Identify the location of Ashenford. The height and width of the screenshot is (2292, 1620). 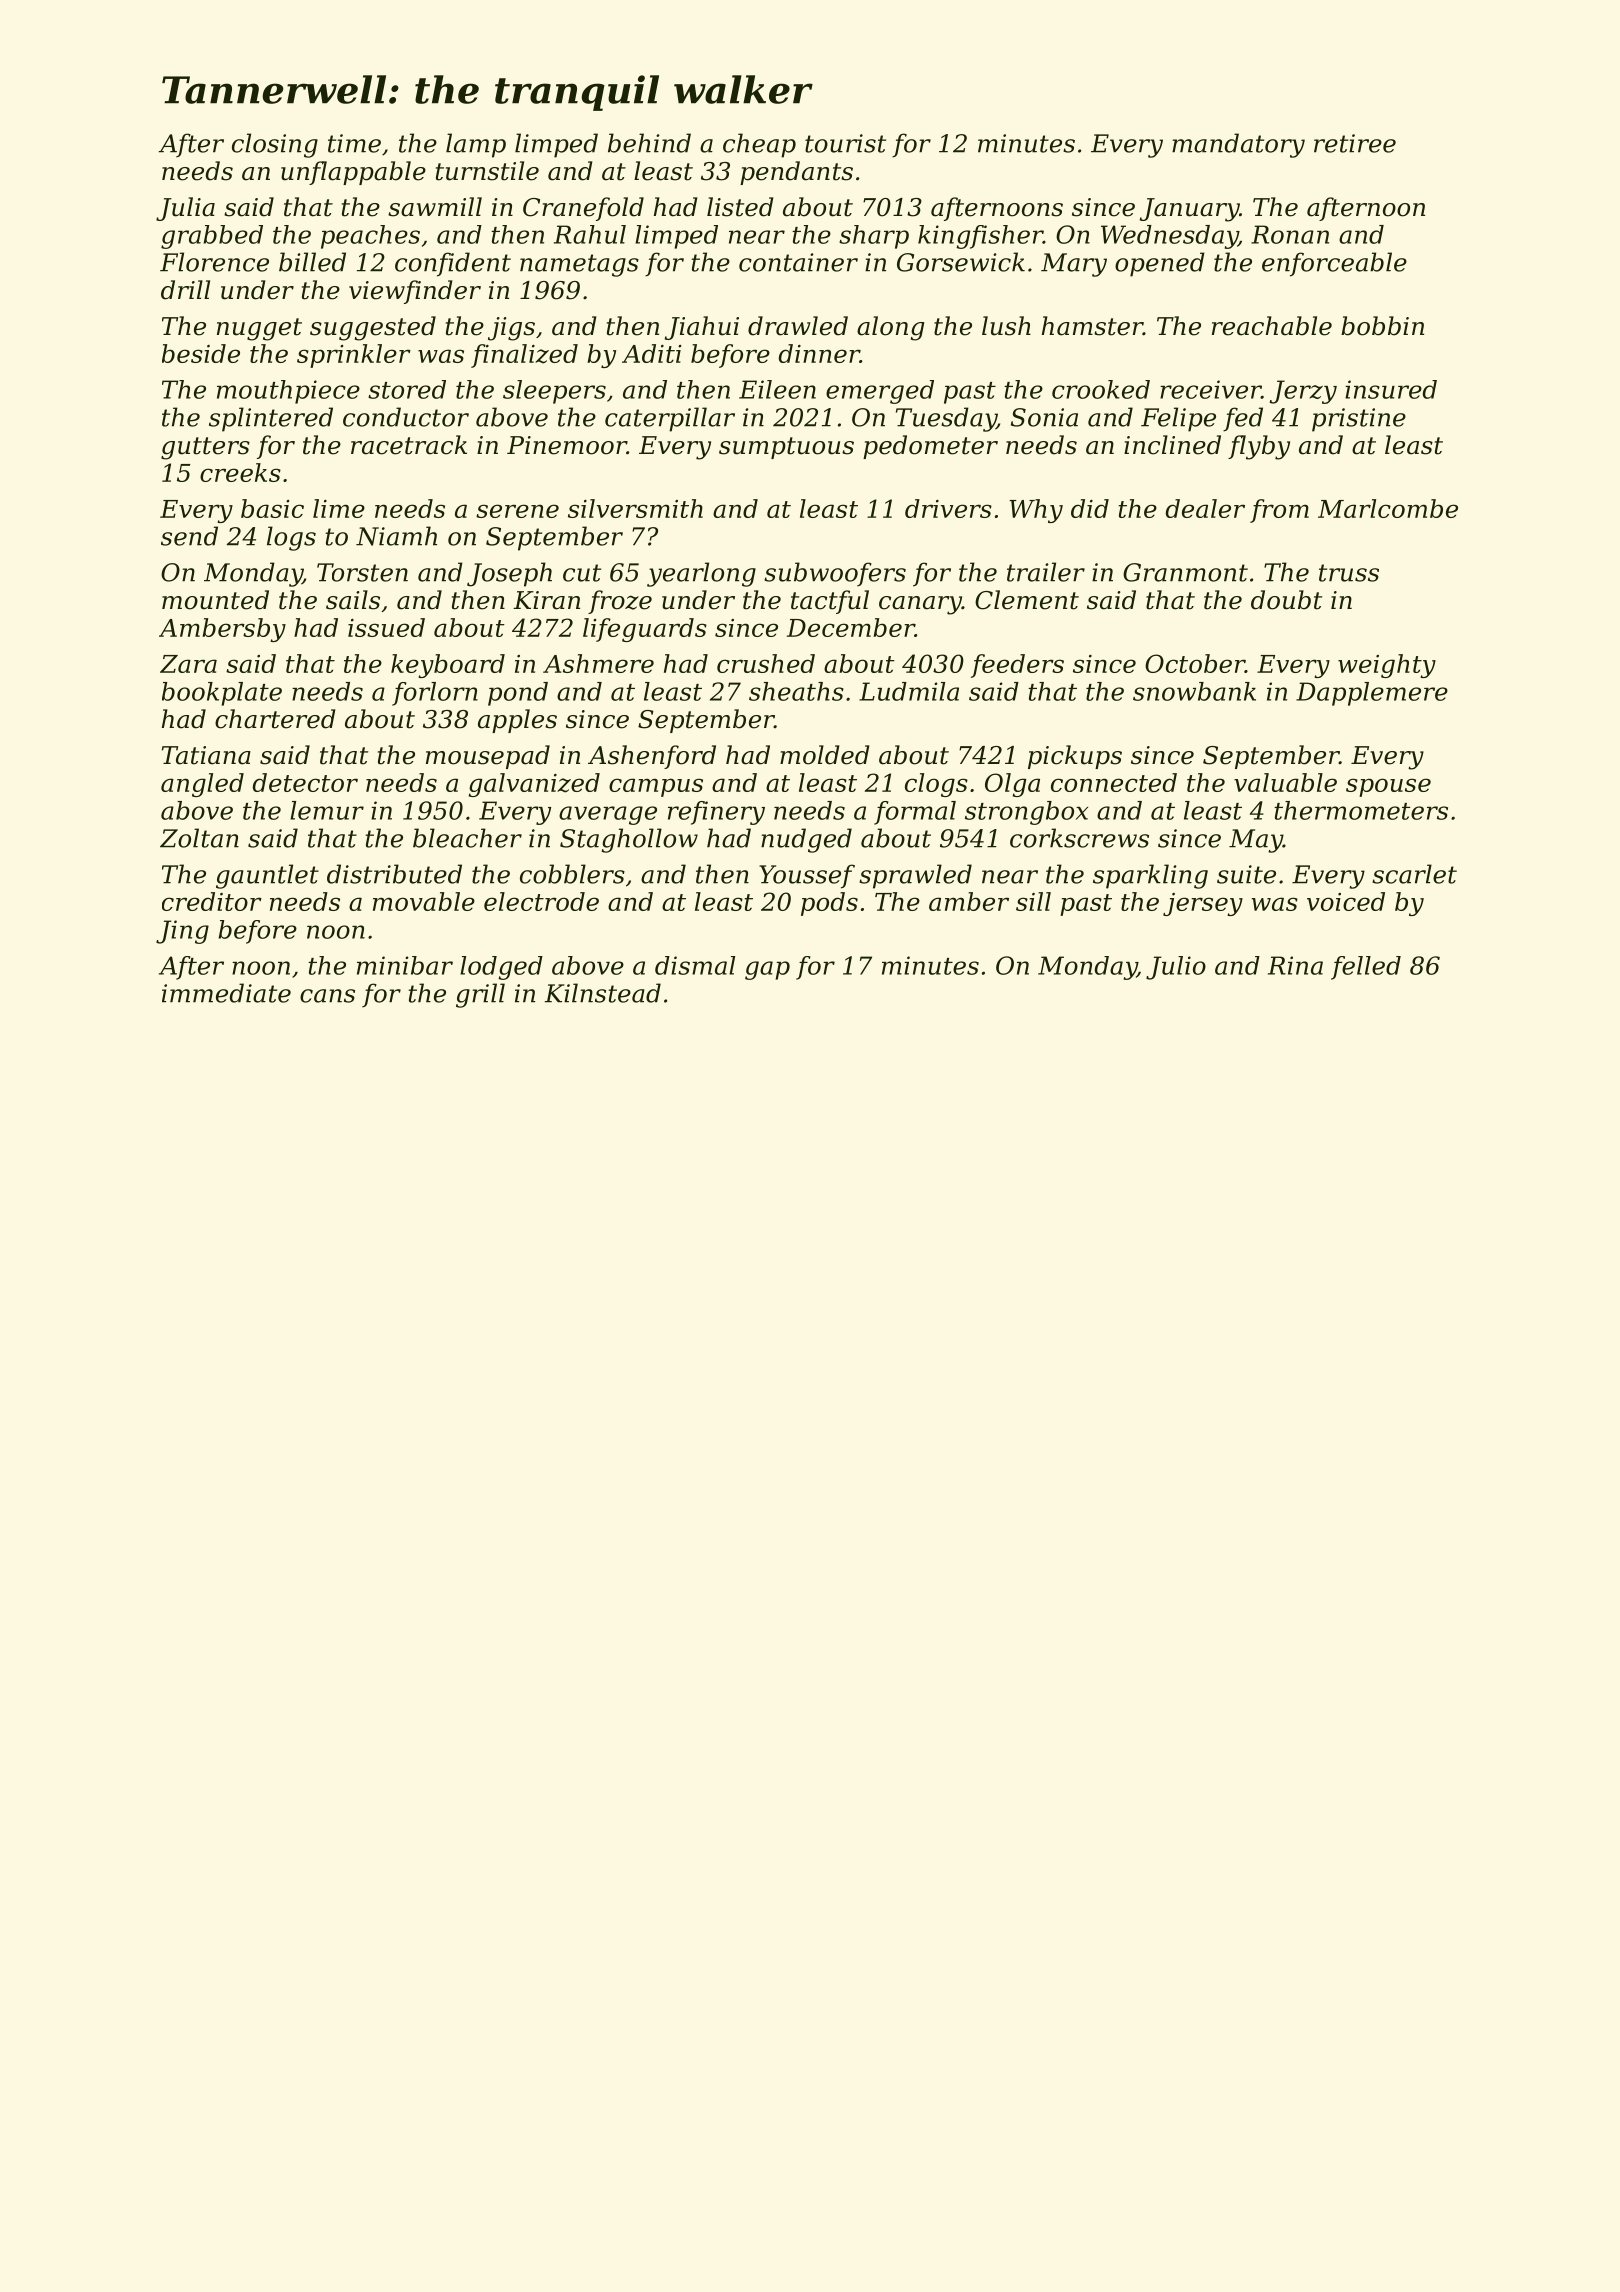
(652, 757).
